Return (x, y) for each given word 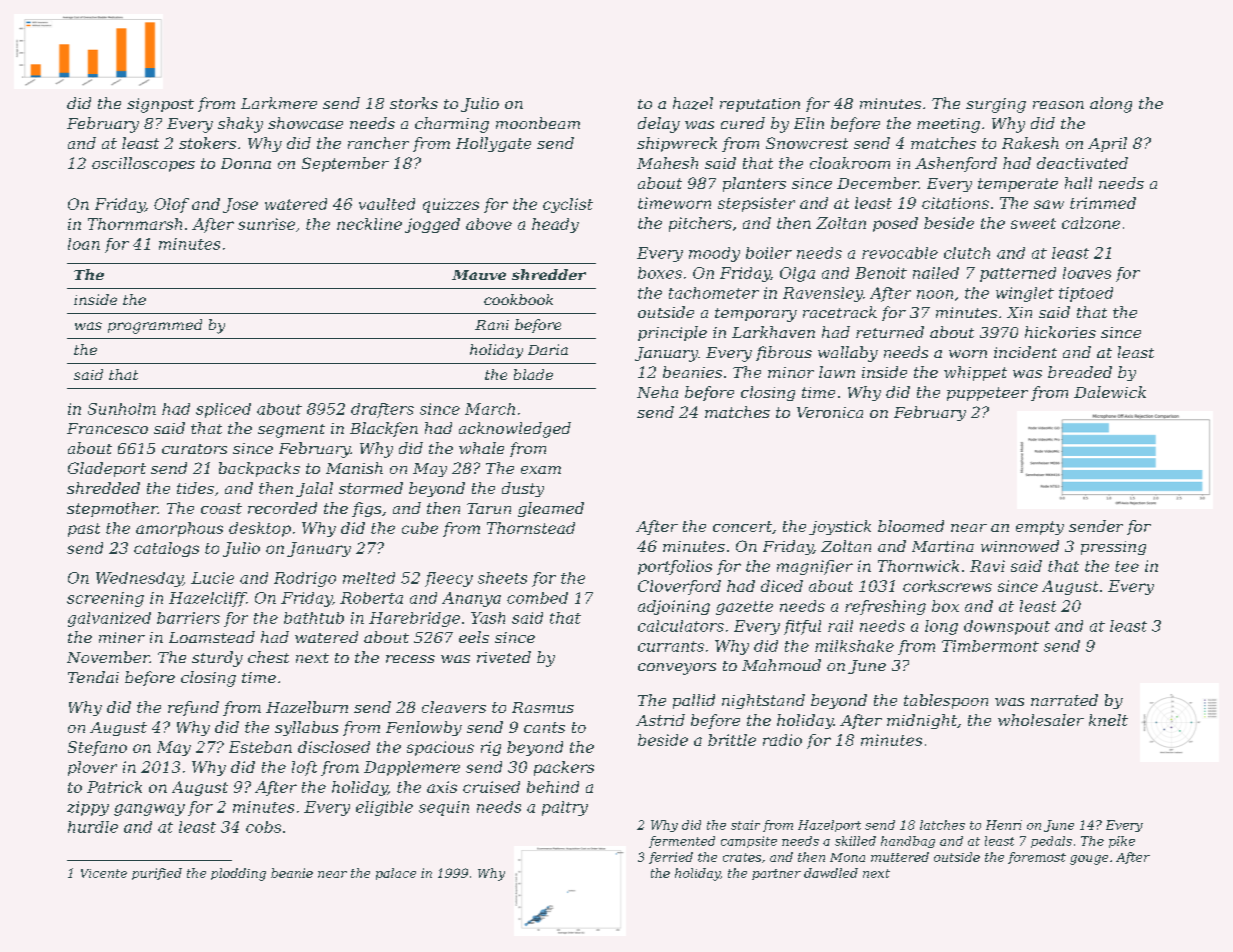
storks (414, 103)
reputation (760, 105)
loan (84, 244)
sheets (502, 578)
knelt (1108, 720)
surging (996, 105)
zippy (88, 808)
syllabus (306, 728)
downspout (1007, 627)
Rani (492, 325)
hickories (1060, 332)
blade (533, 374)
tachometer (714, 293)
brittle (732, 740)
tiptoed (1086, 294)
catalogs (166, 549)
